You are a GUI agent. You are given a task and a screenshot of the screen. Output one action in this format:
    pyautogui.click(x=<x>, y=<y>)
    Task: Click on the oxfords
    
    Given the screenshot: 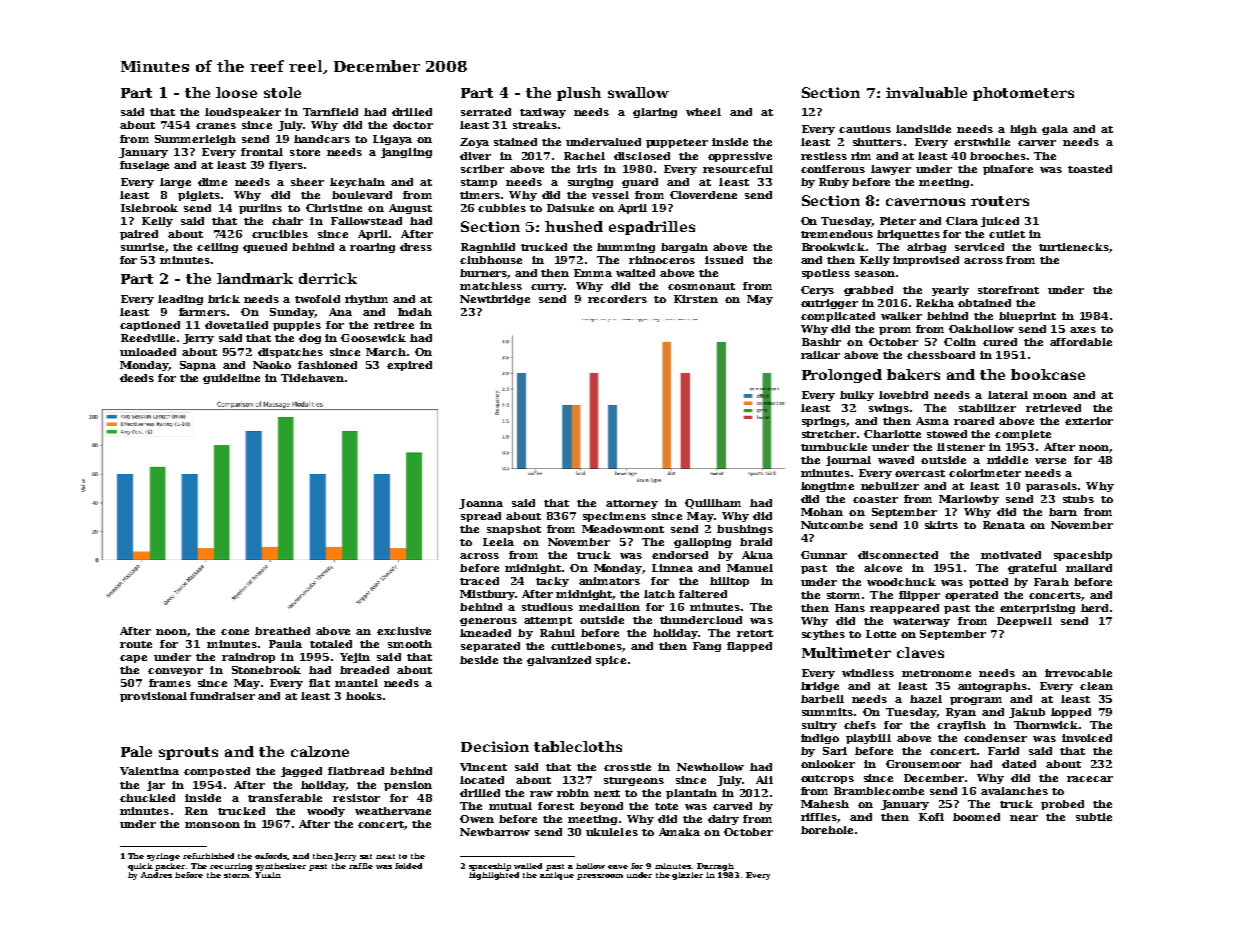 What is the action you would take?
    pyautogui.click(x=271, y=856)
